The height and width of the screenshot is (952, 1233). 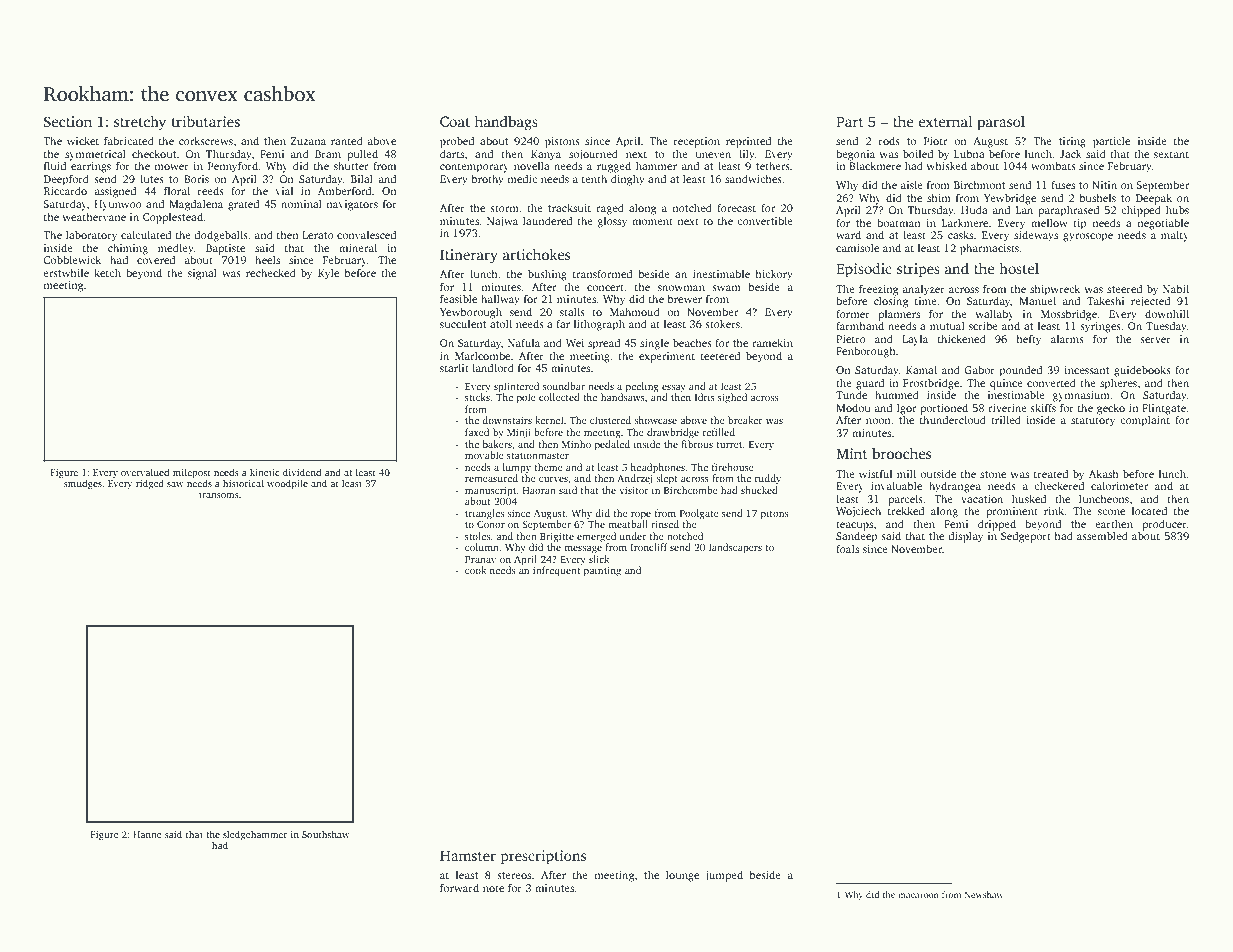 I want to click on Jack, so click(x=1070, y=153).
